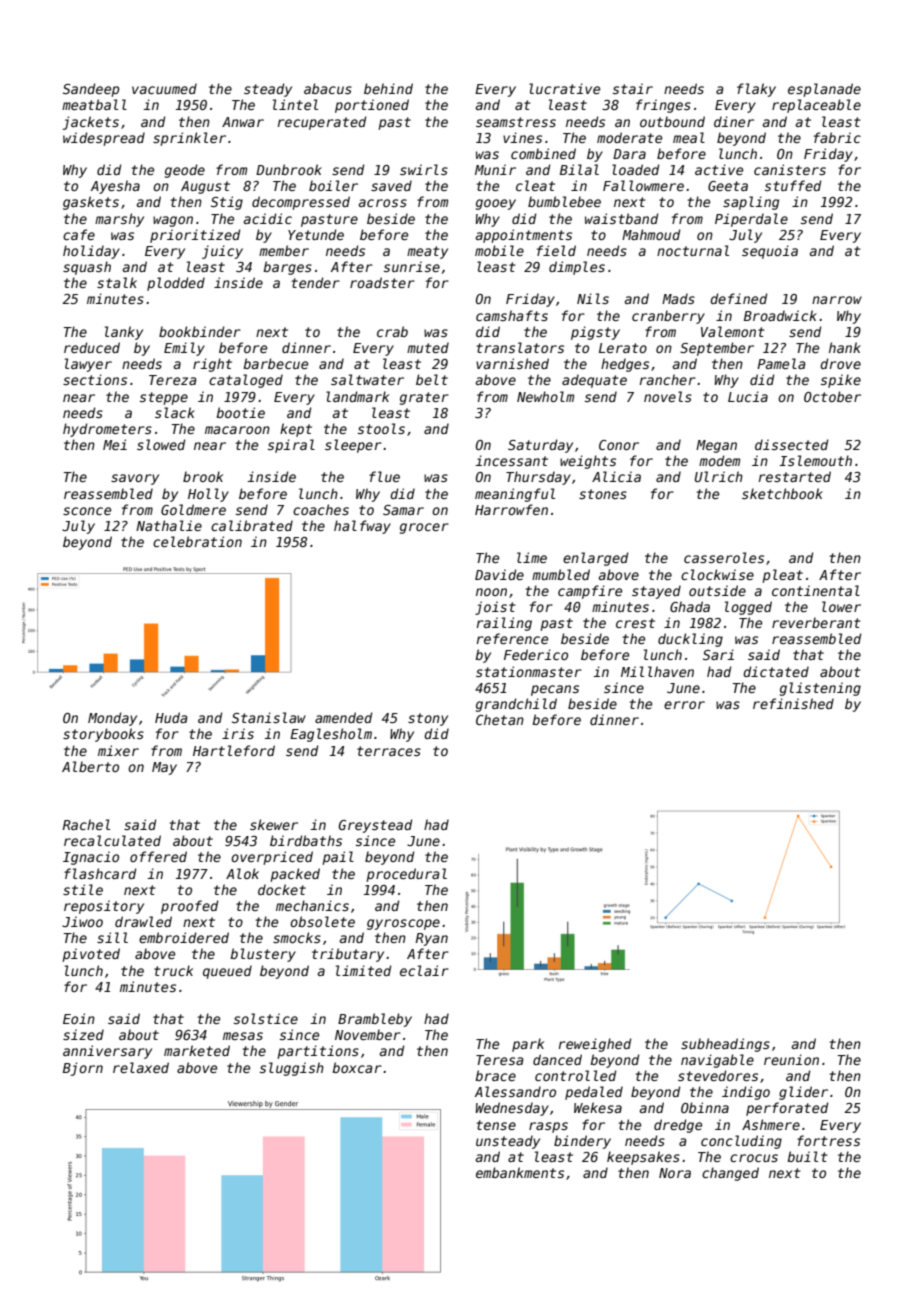 The image size is (924, 1308). I want to click on flaky, so click(756, 90).
